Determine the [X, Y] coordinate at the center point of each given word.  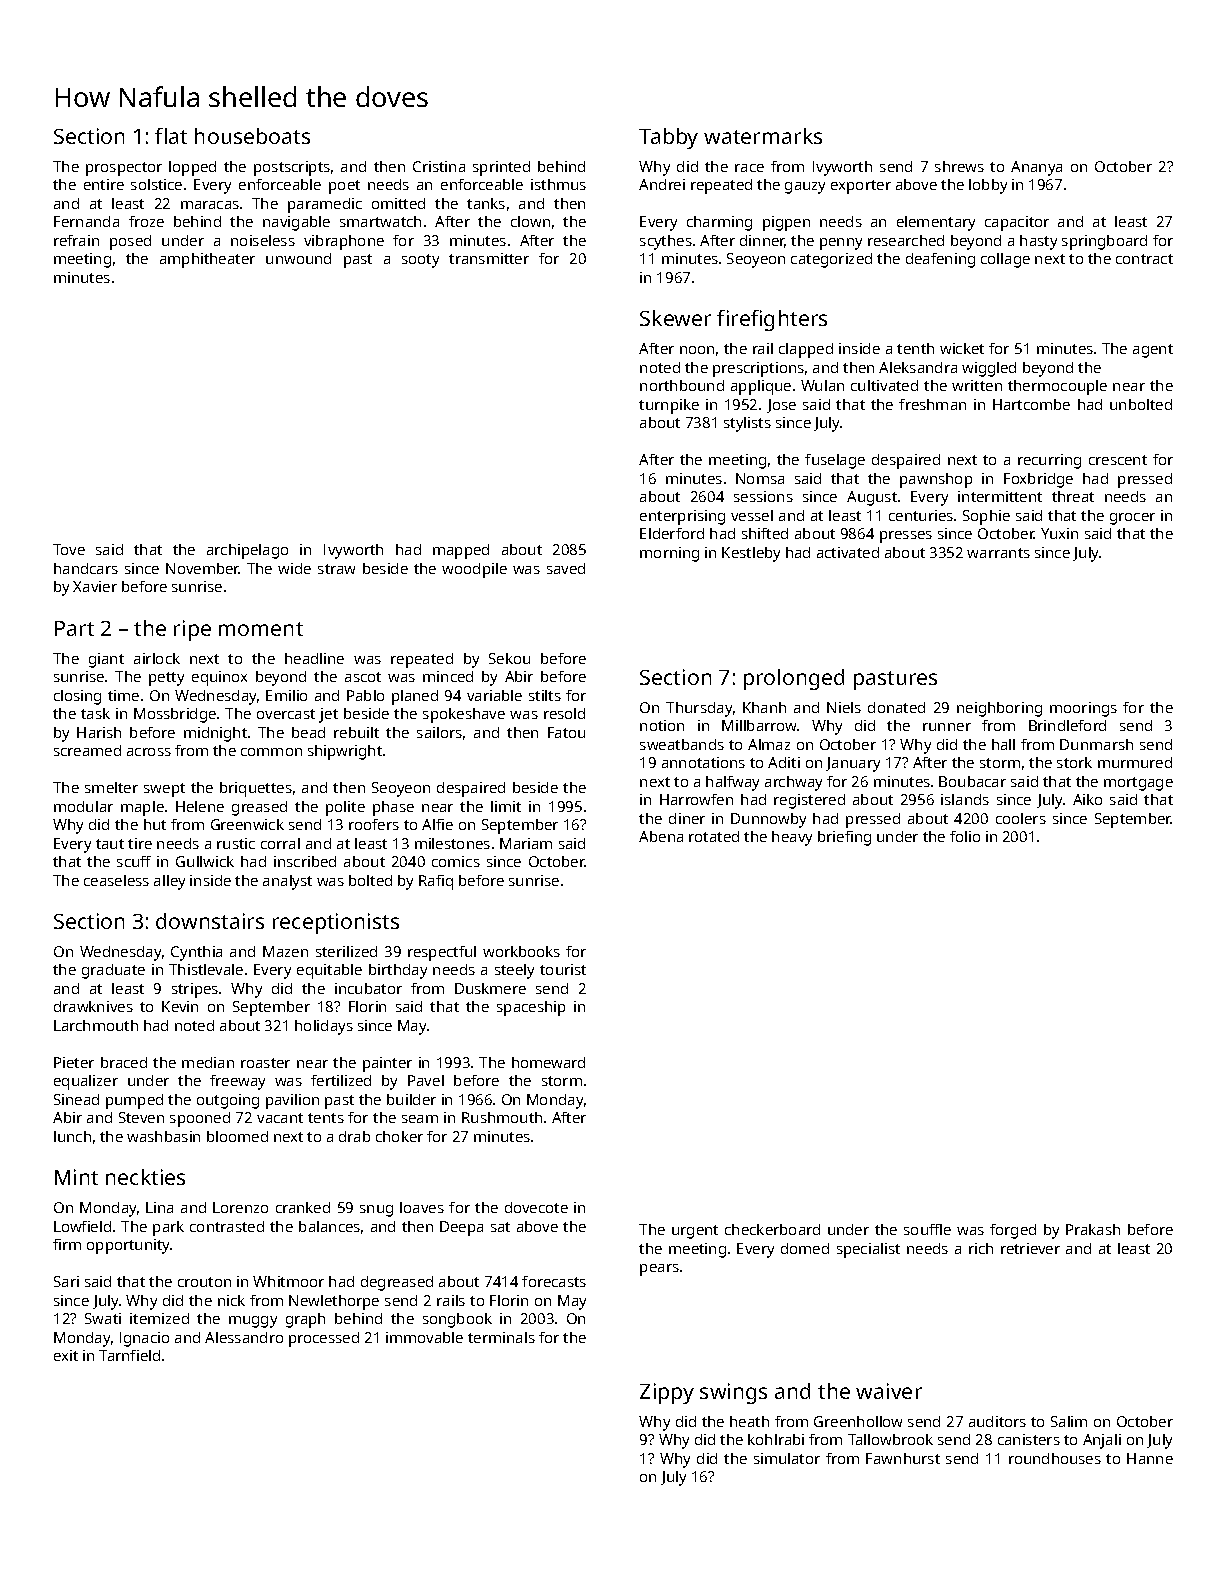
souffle [927, 1229]
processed [324, 1339]
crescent [1118, 460]
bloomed [237, 1136]
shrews [959, 166]
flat [171, 136]
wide [294, 568]
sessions [763, 496]
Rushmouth [502, 1117]
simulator [787, 1458]
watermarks [763, 136]
